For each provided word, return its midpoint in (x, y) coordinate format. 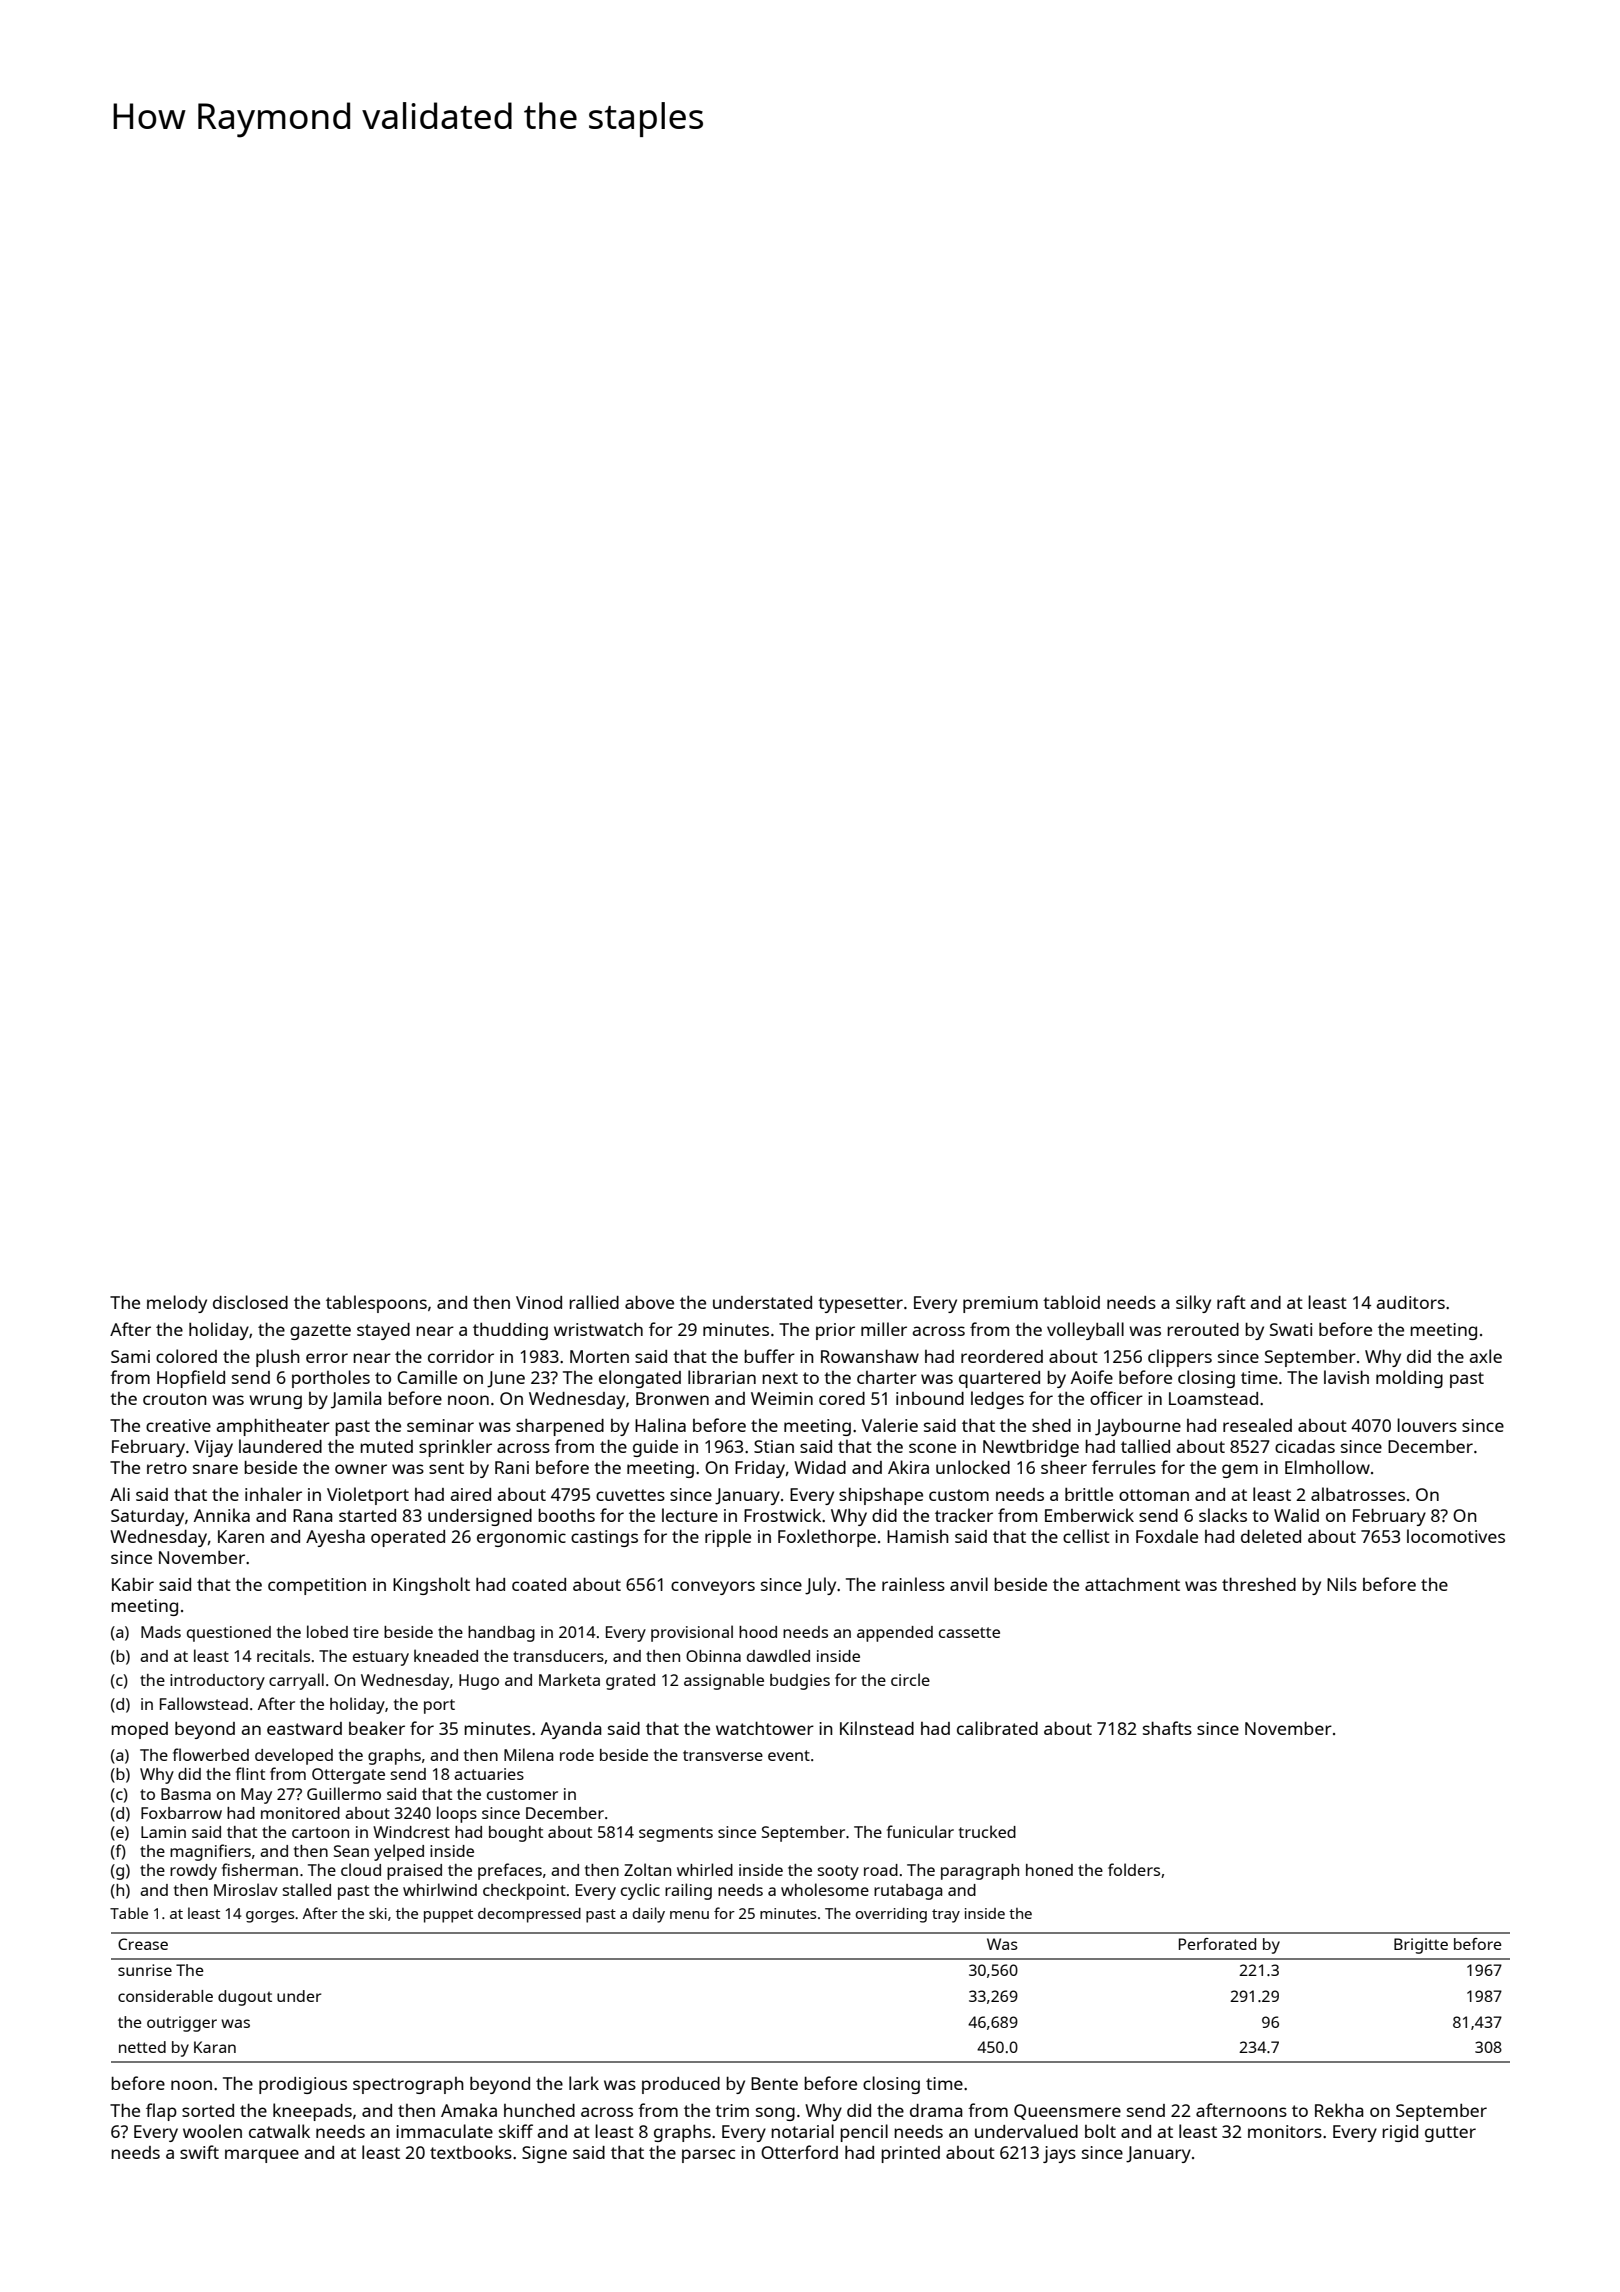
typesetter (860, 1305)
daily (649, 1915)
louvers (1427, 1425)
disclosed (250, 1302)
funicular (920, 1831)
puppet (448, 1916)
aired (470, 1494)
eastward (304, 1728)
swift (199, 2152)
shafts (1167, 1728)
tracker (964, 1515)
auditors (1410, 1302)
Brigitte (1421, 1946)
